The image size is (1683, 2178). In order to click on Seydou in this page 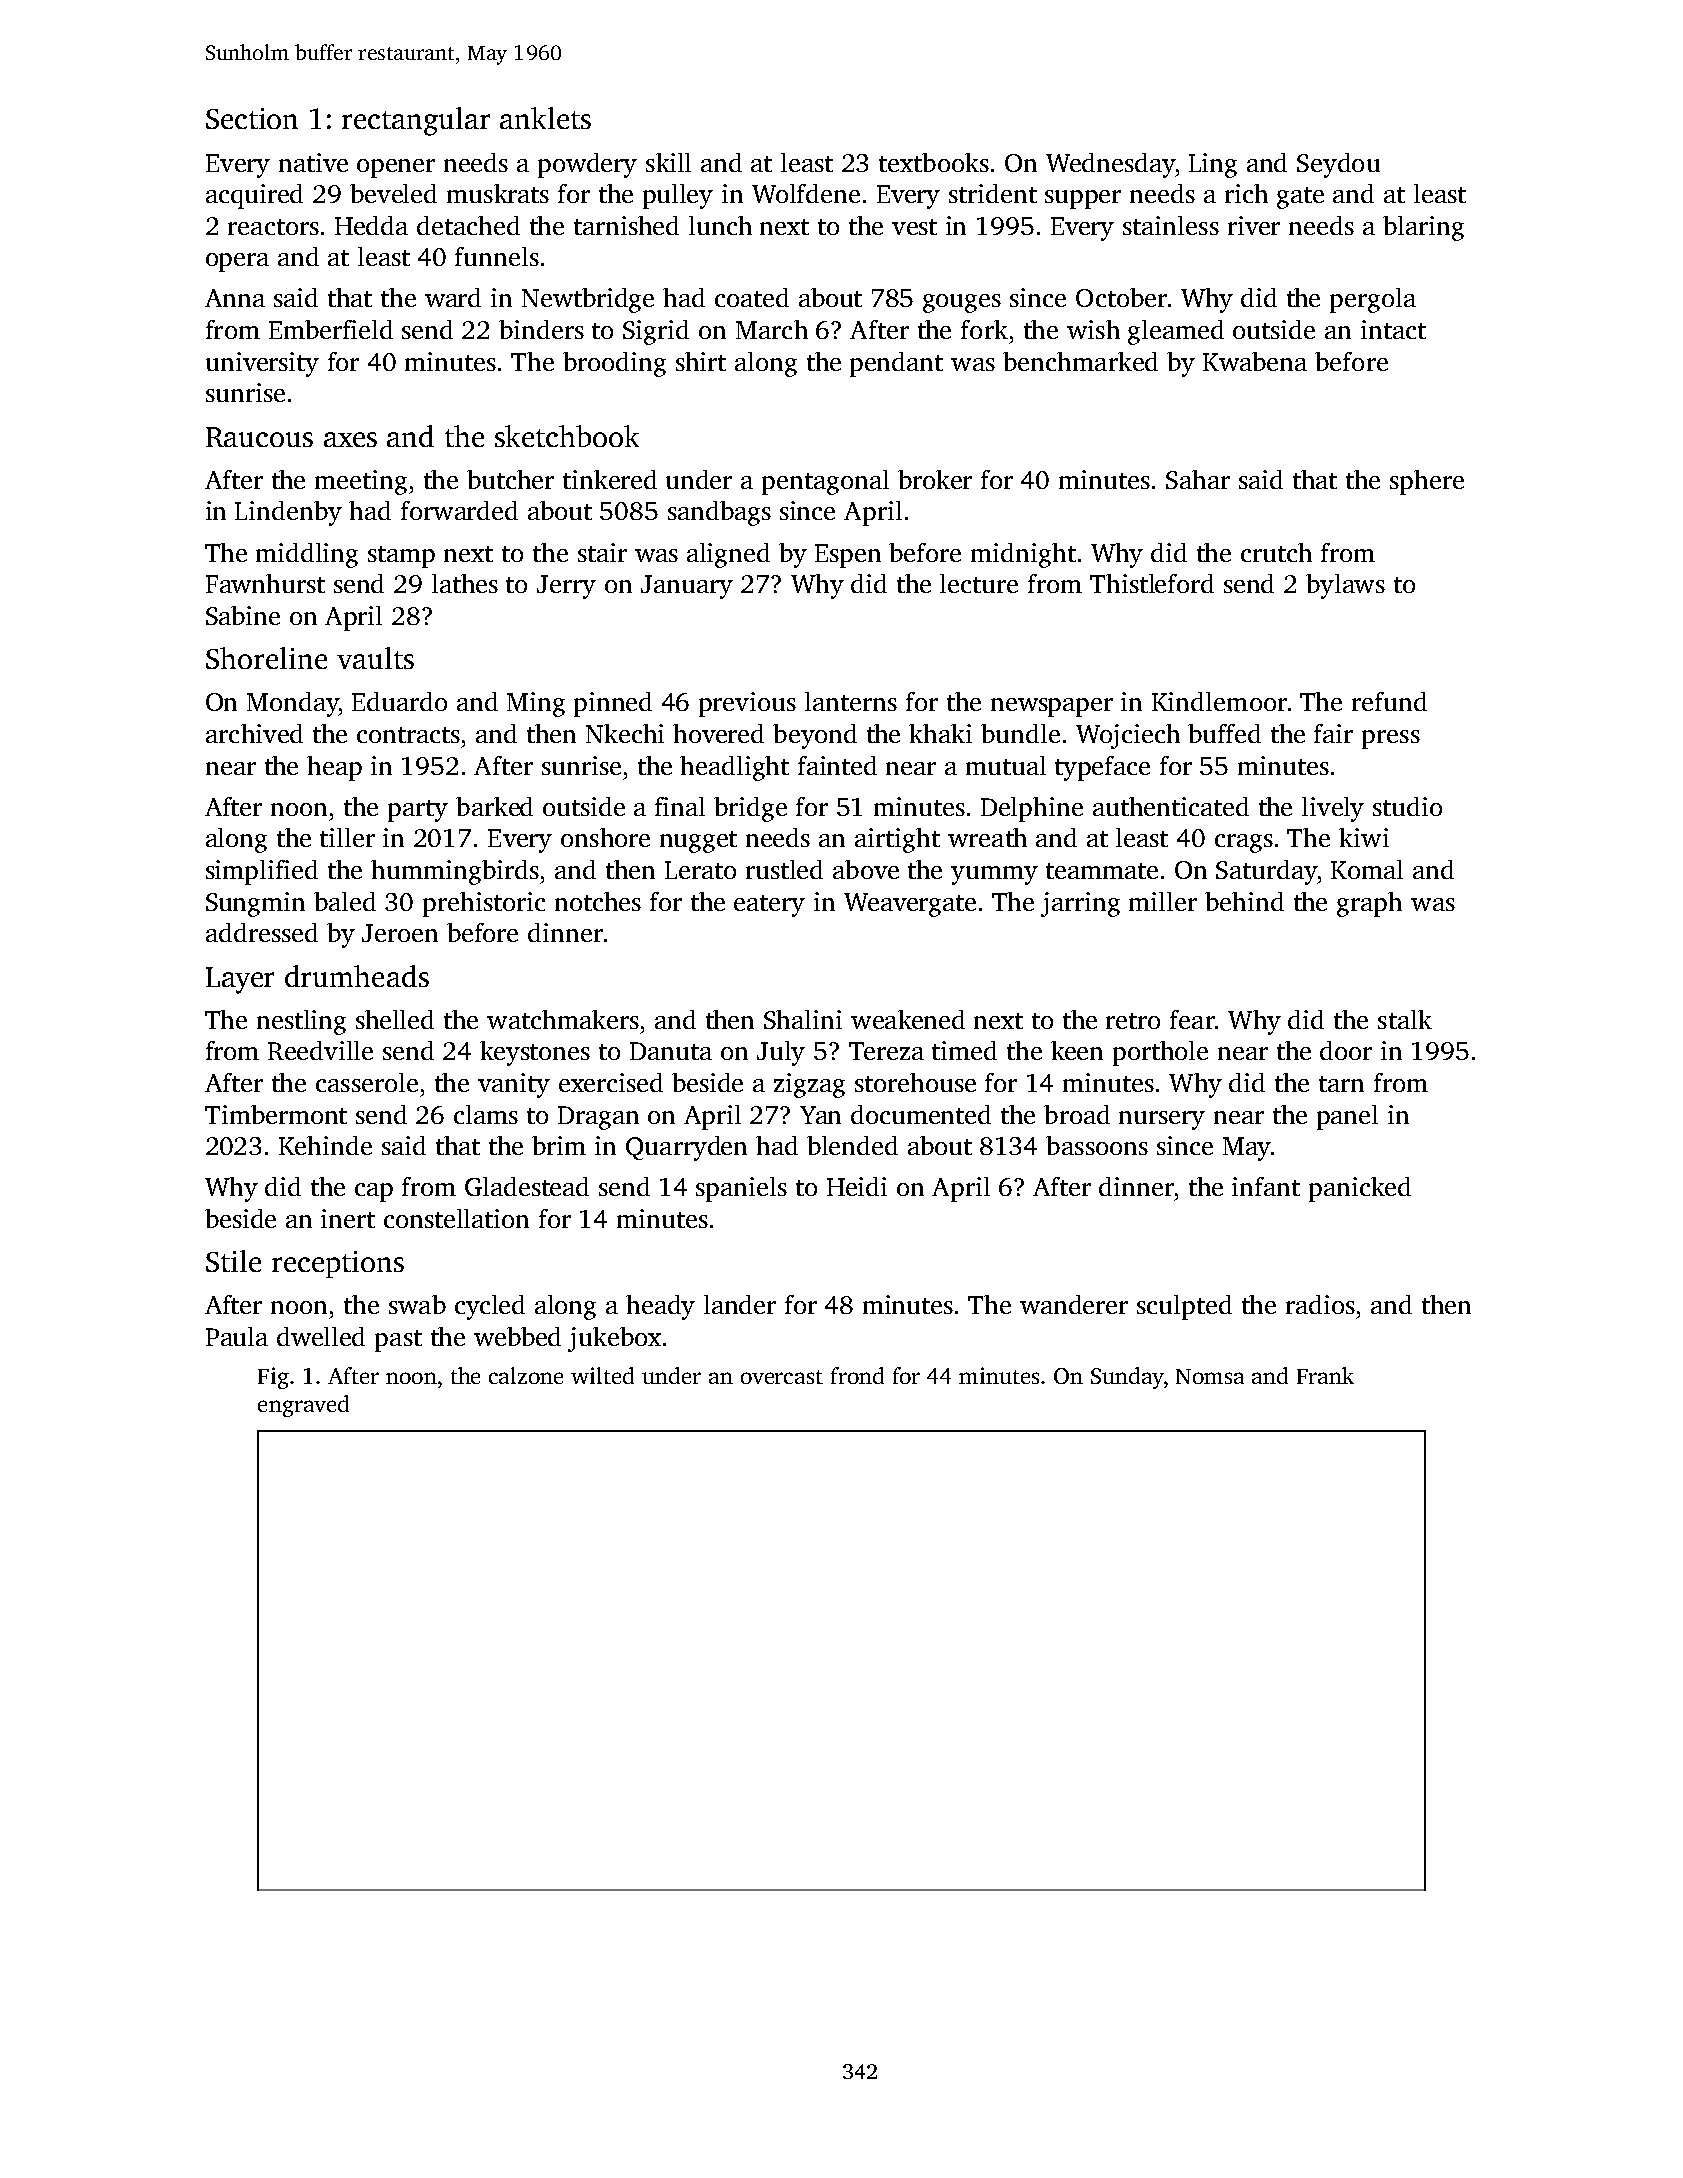, I will do `click(1338, 165)`.
